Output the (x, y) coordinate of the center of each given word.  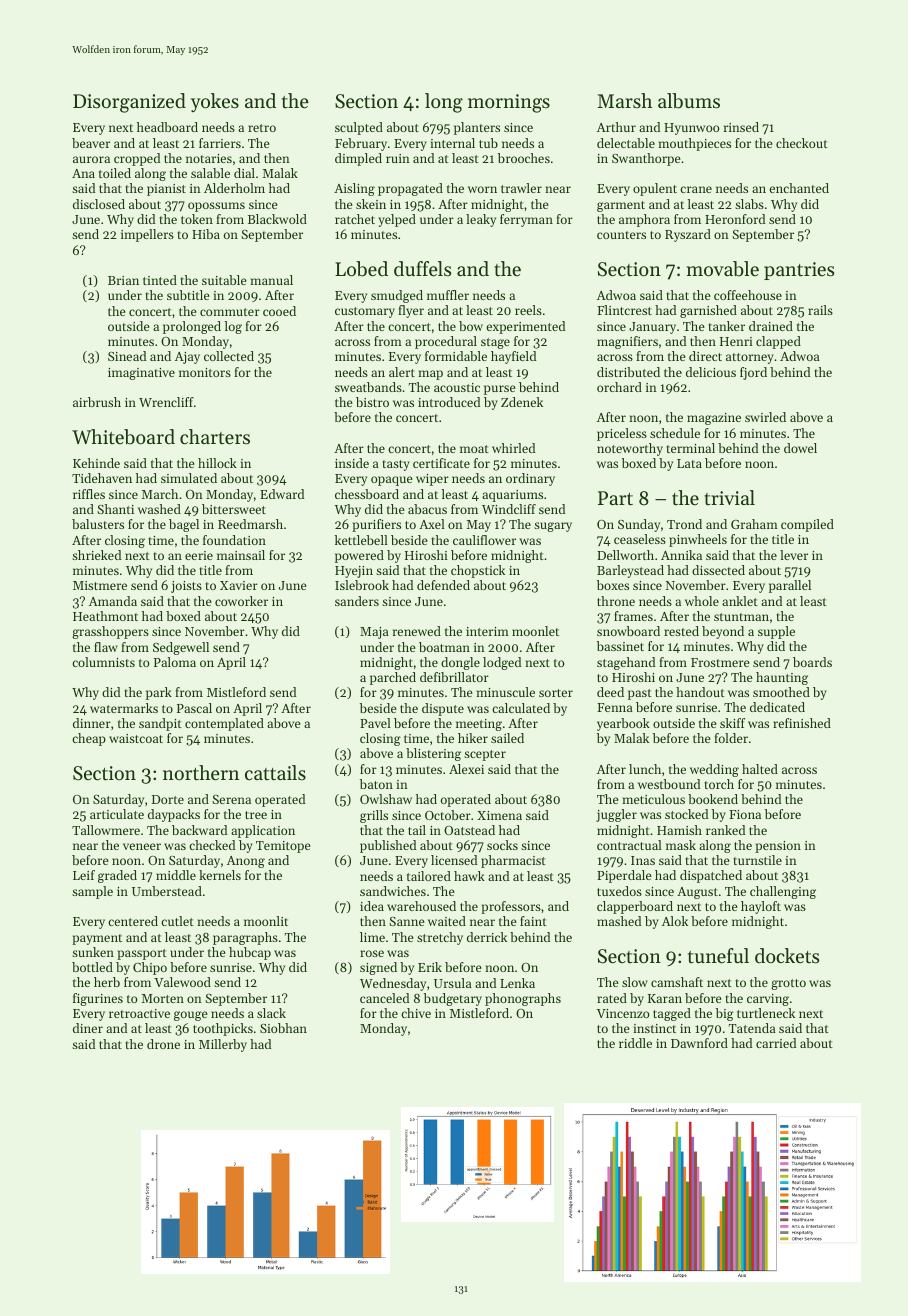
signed (378, 968)
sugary (553, 527)
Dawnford (699, 1043)
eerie (199, 555)
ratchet (355, 219)
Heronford (735, 219)
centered (133, 921)
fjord (753, 373)
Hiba (206, 234)
